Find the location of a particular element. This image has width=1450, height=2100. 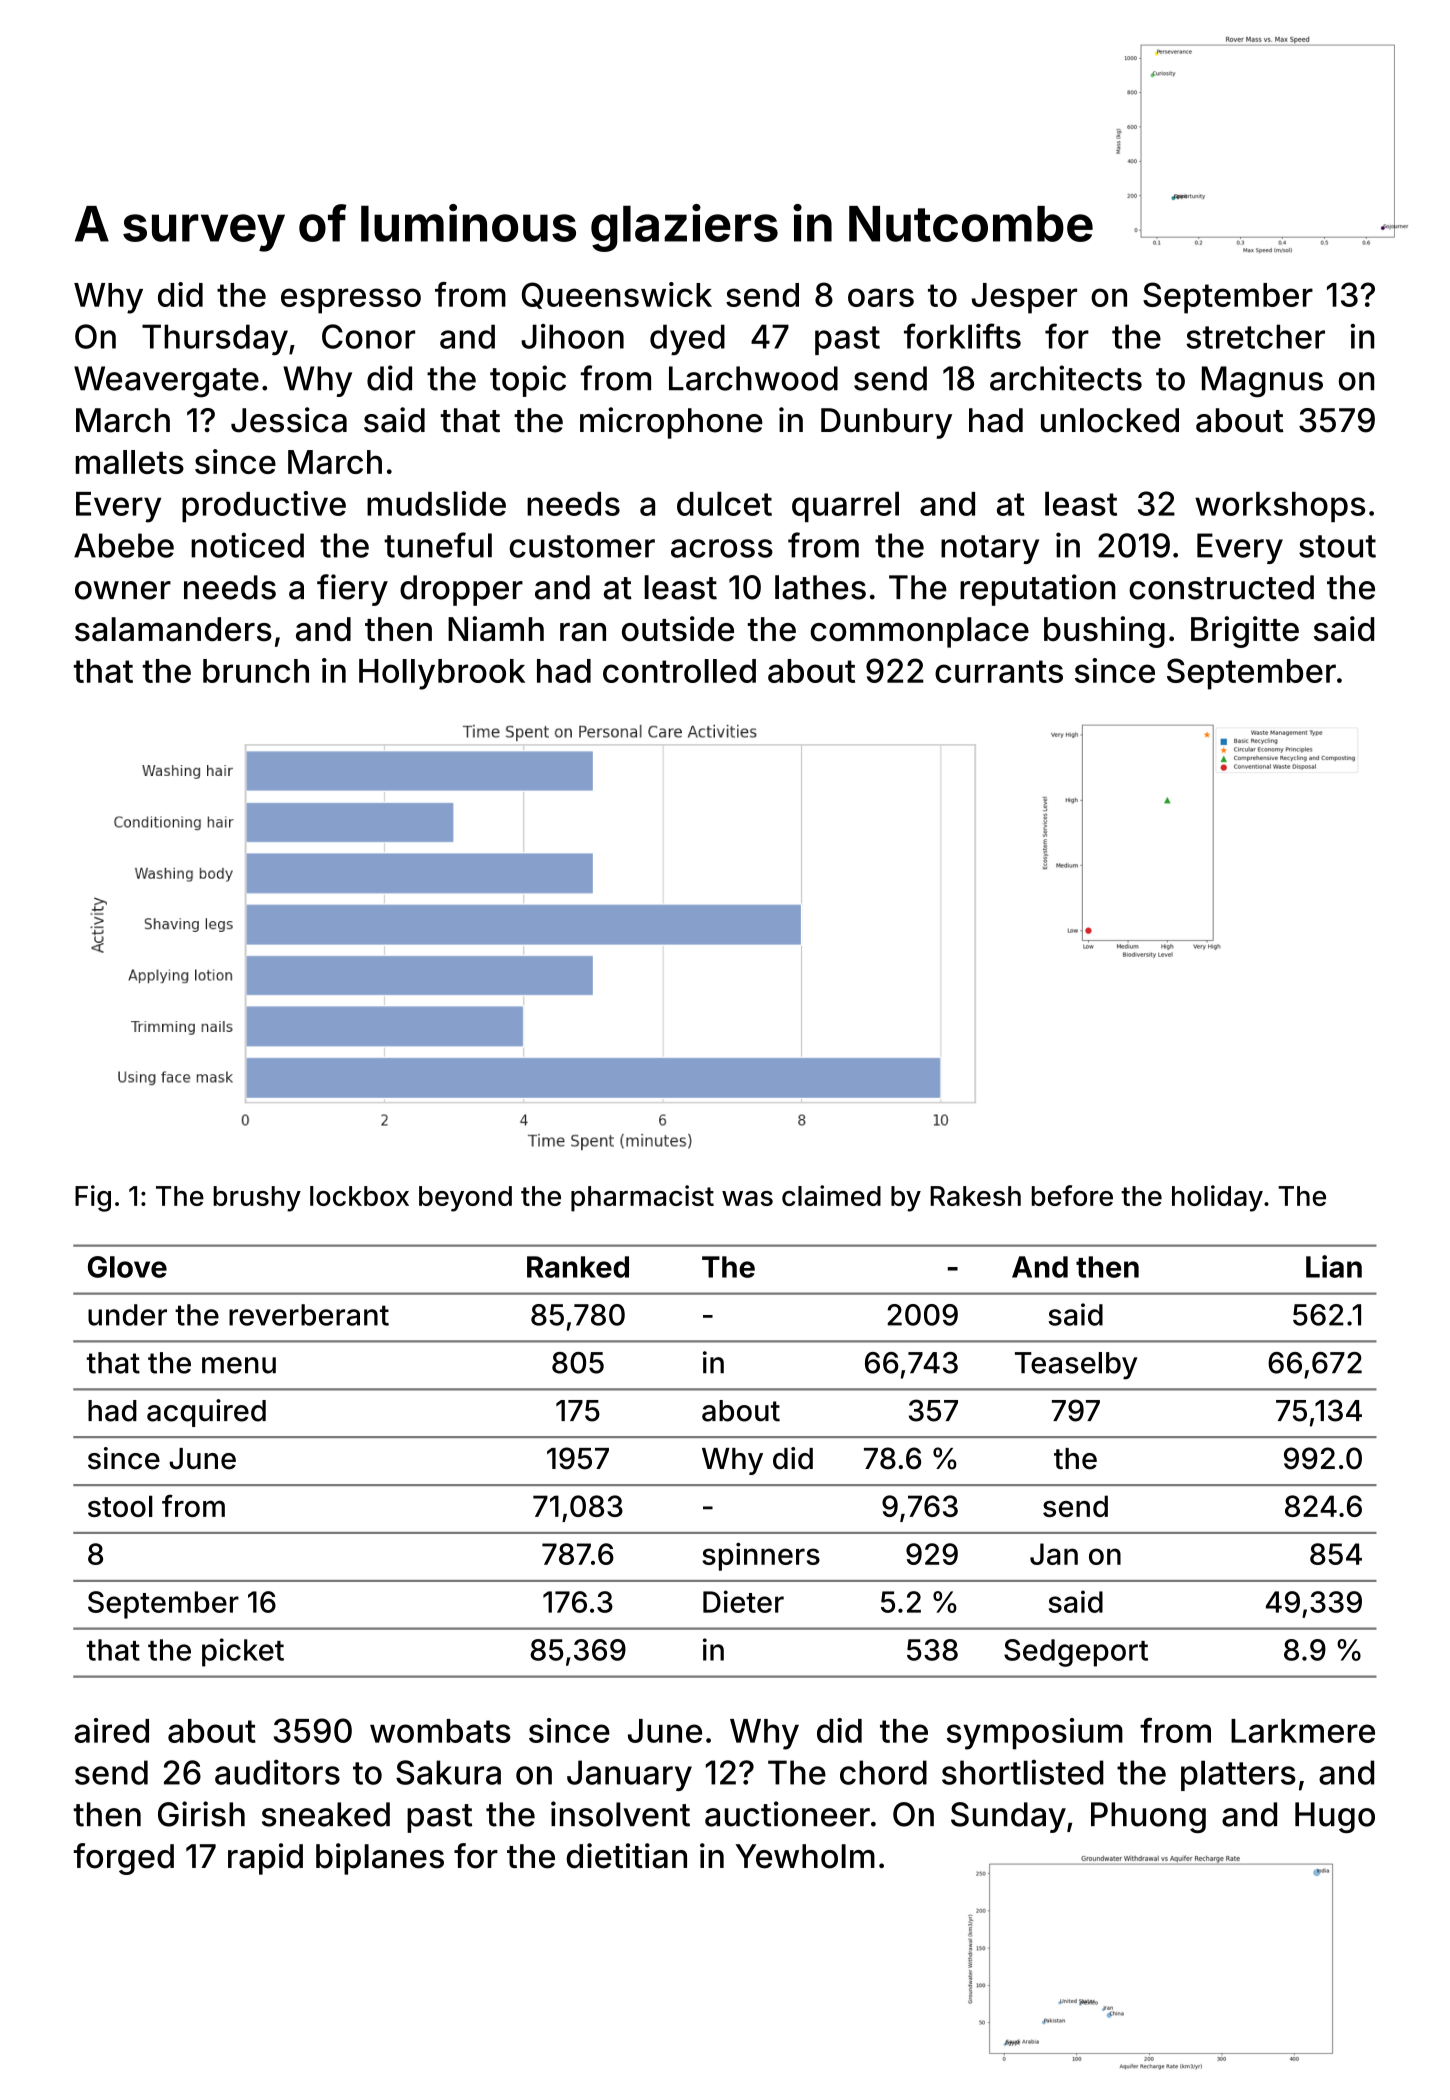

unlocked is located at coordinates (1110, 420).
